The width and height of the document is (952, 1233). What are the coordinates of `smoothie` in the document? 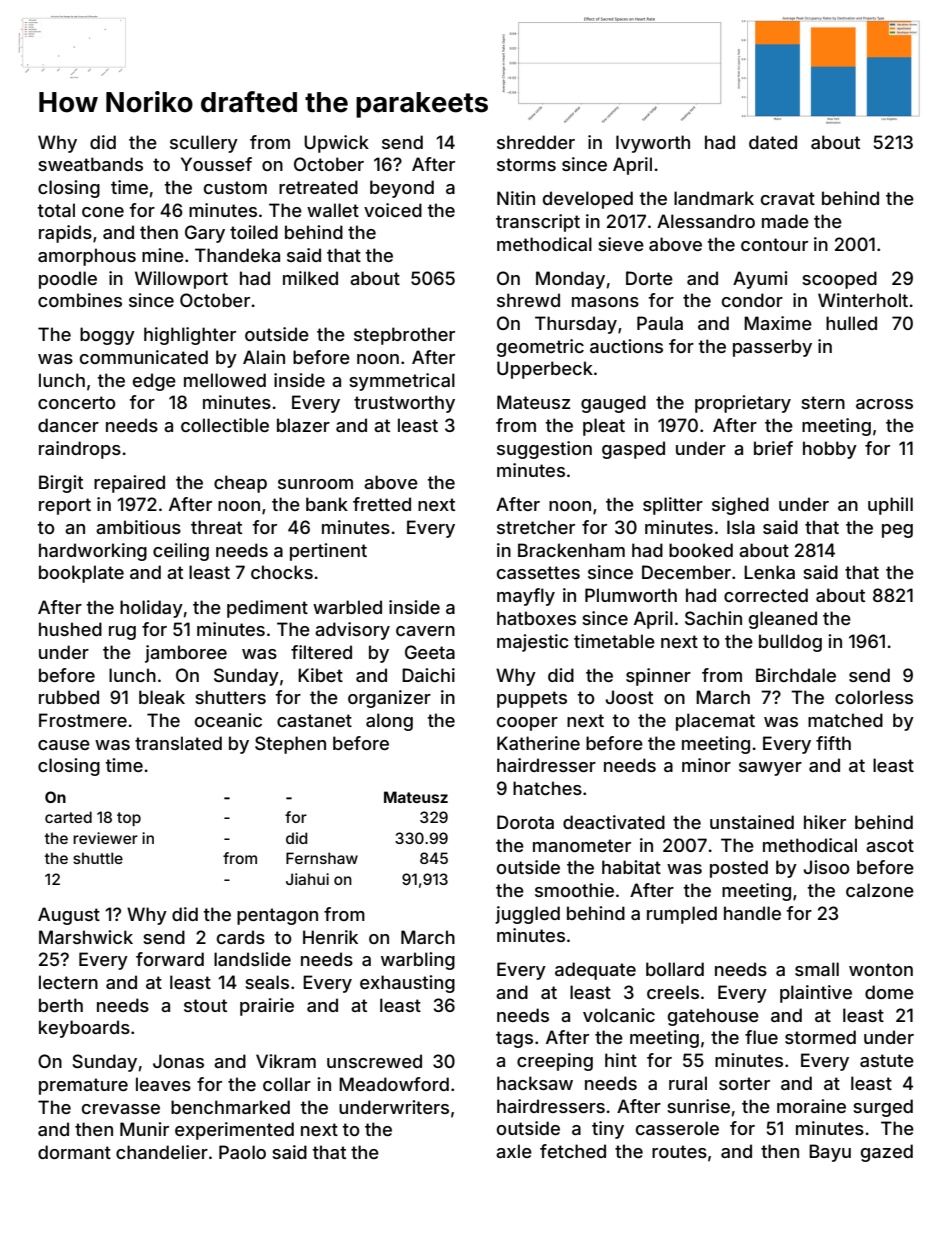 It's located at (574, 890).
